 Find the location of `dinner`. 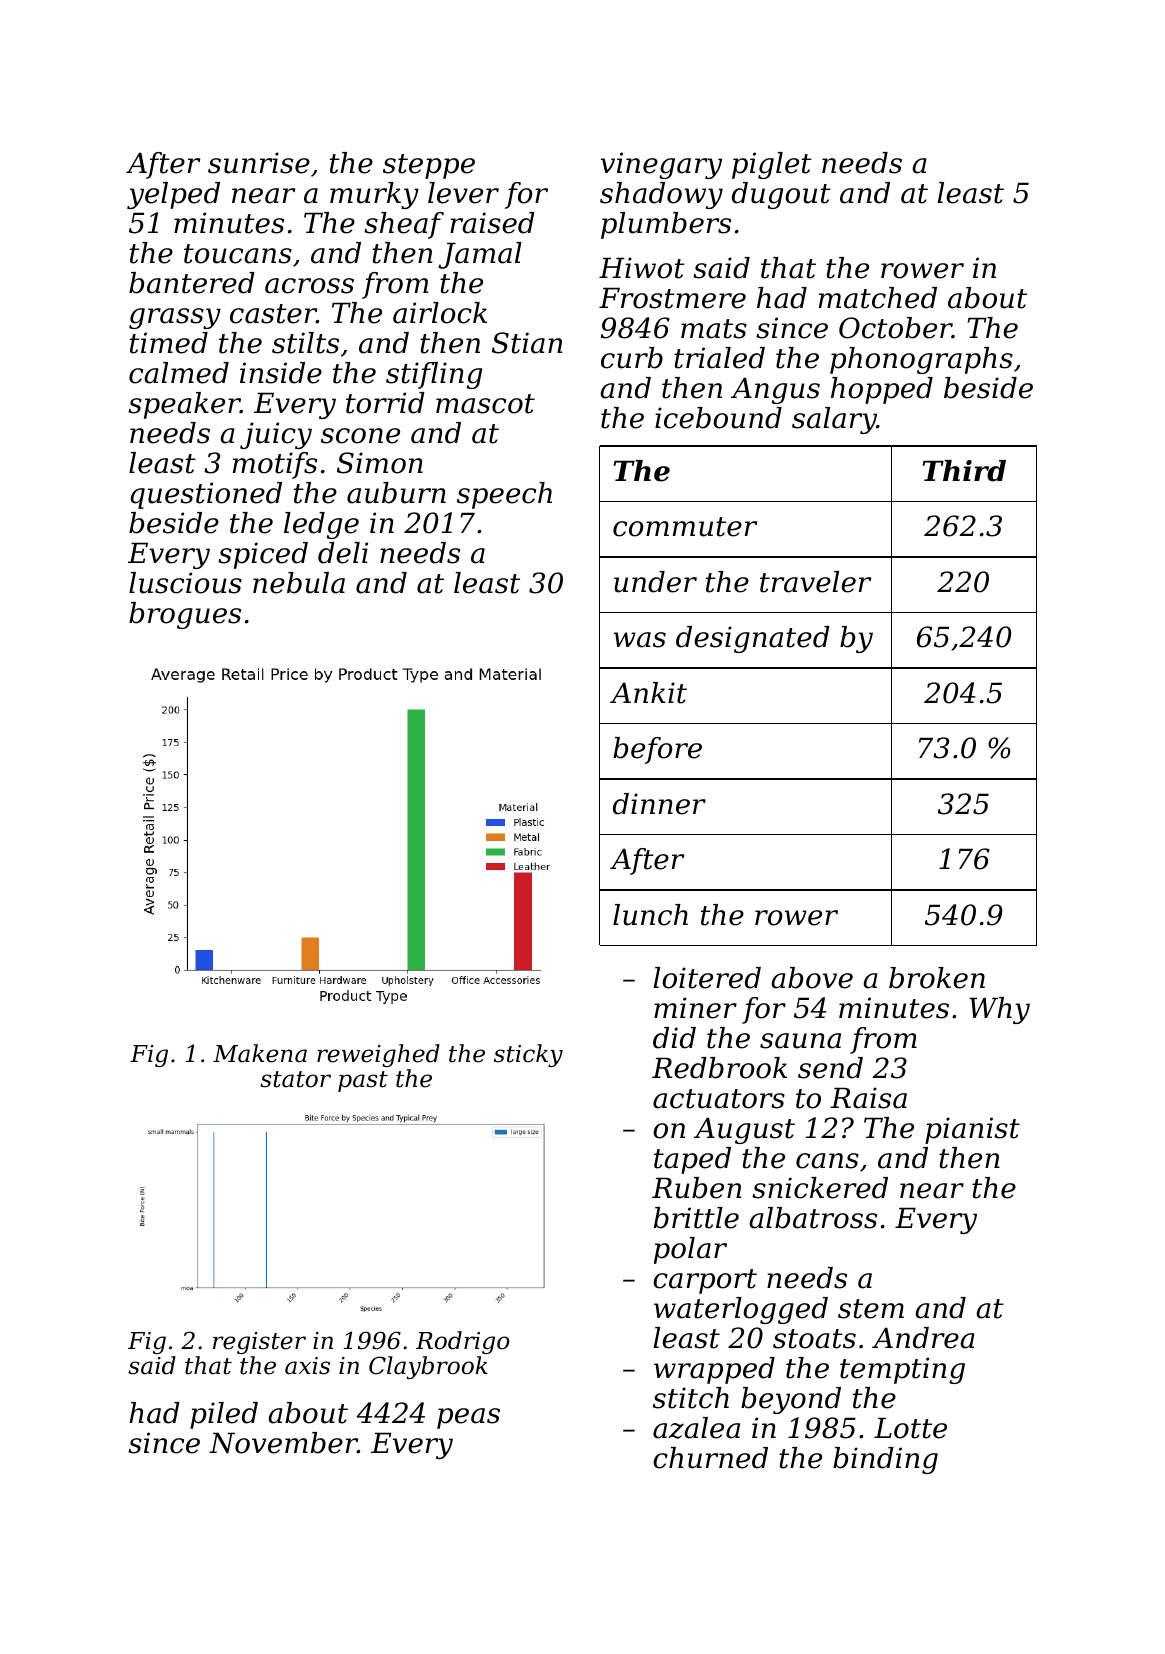

dinner is located at coordinates (659, 804).
